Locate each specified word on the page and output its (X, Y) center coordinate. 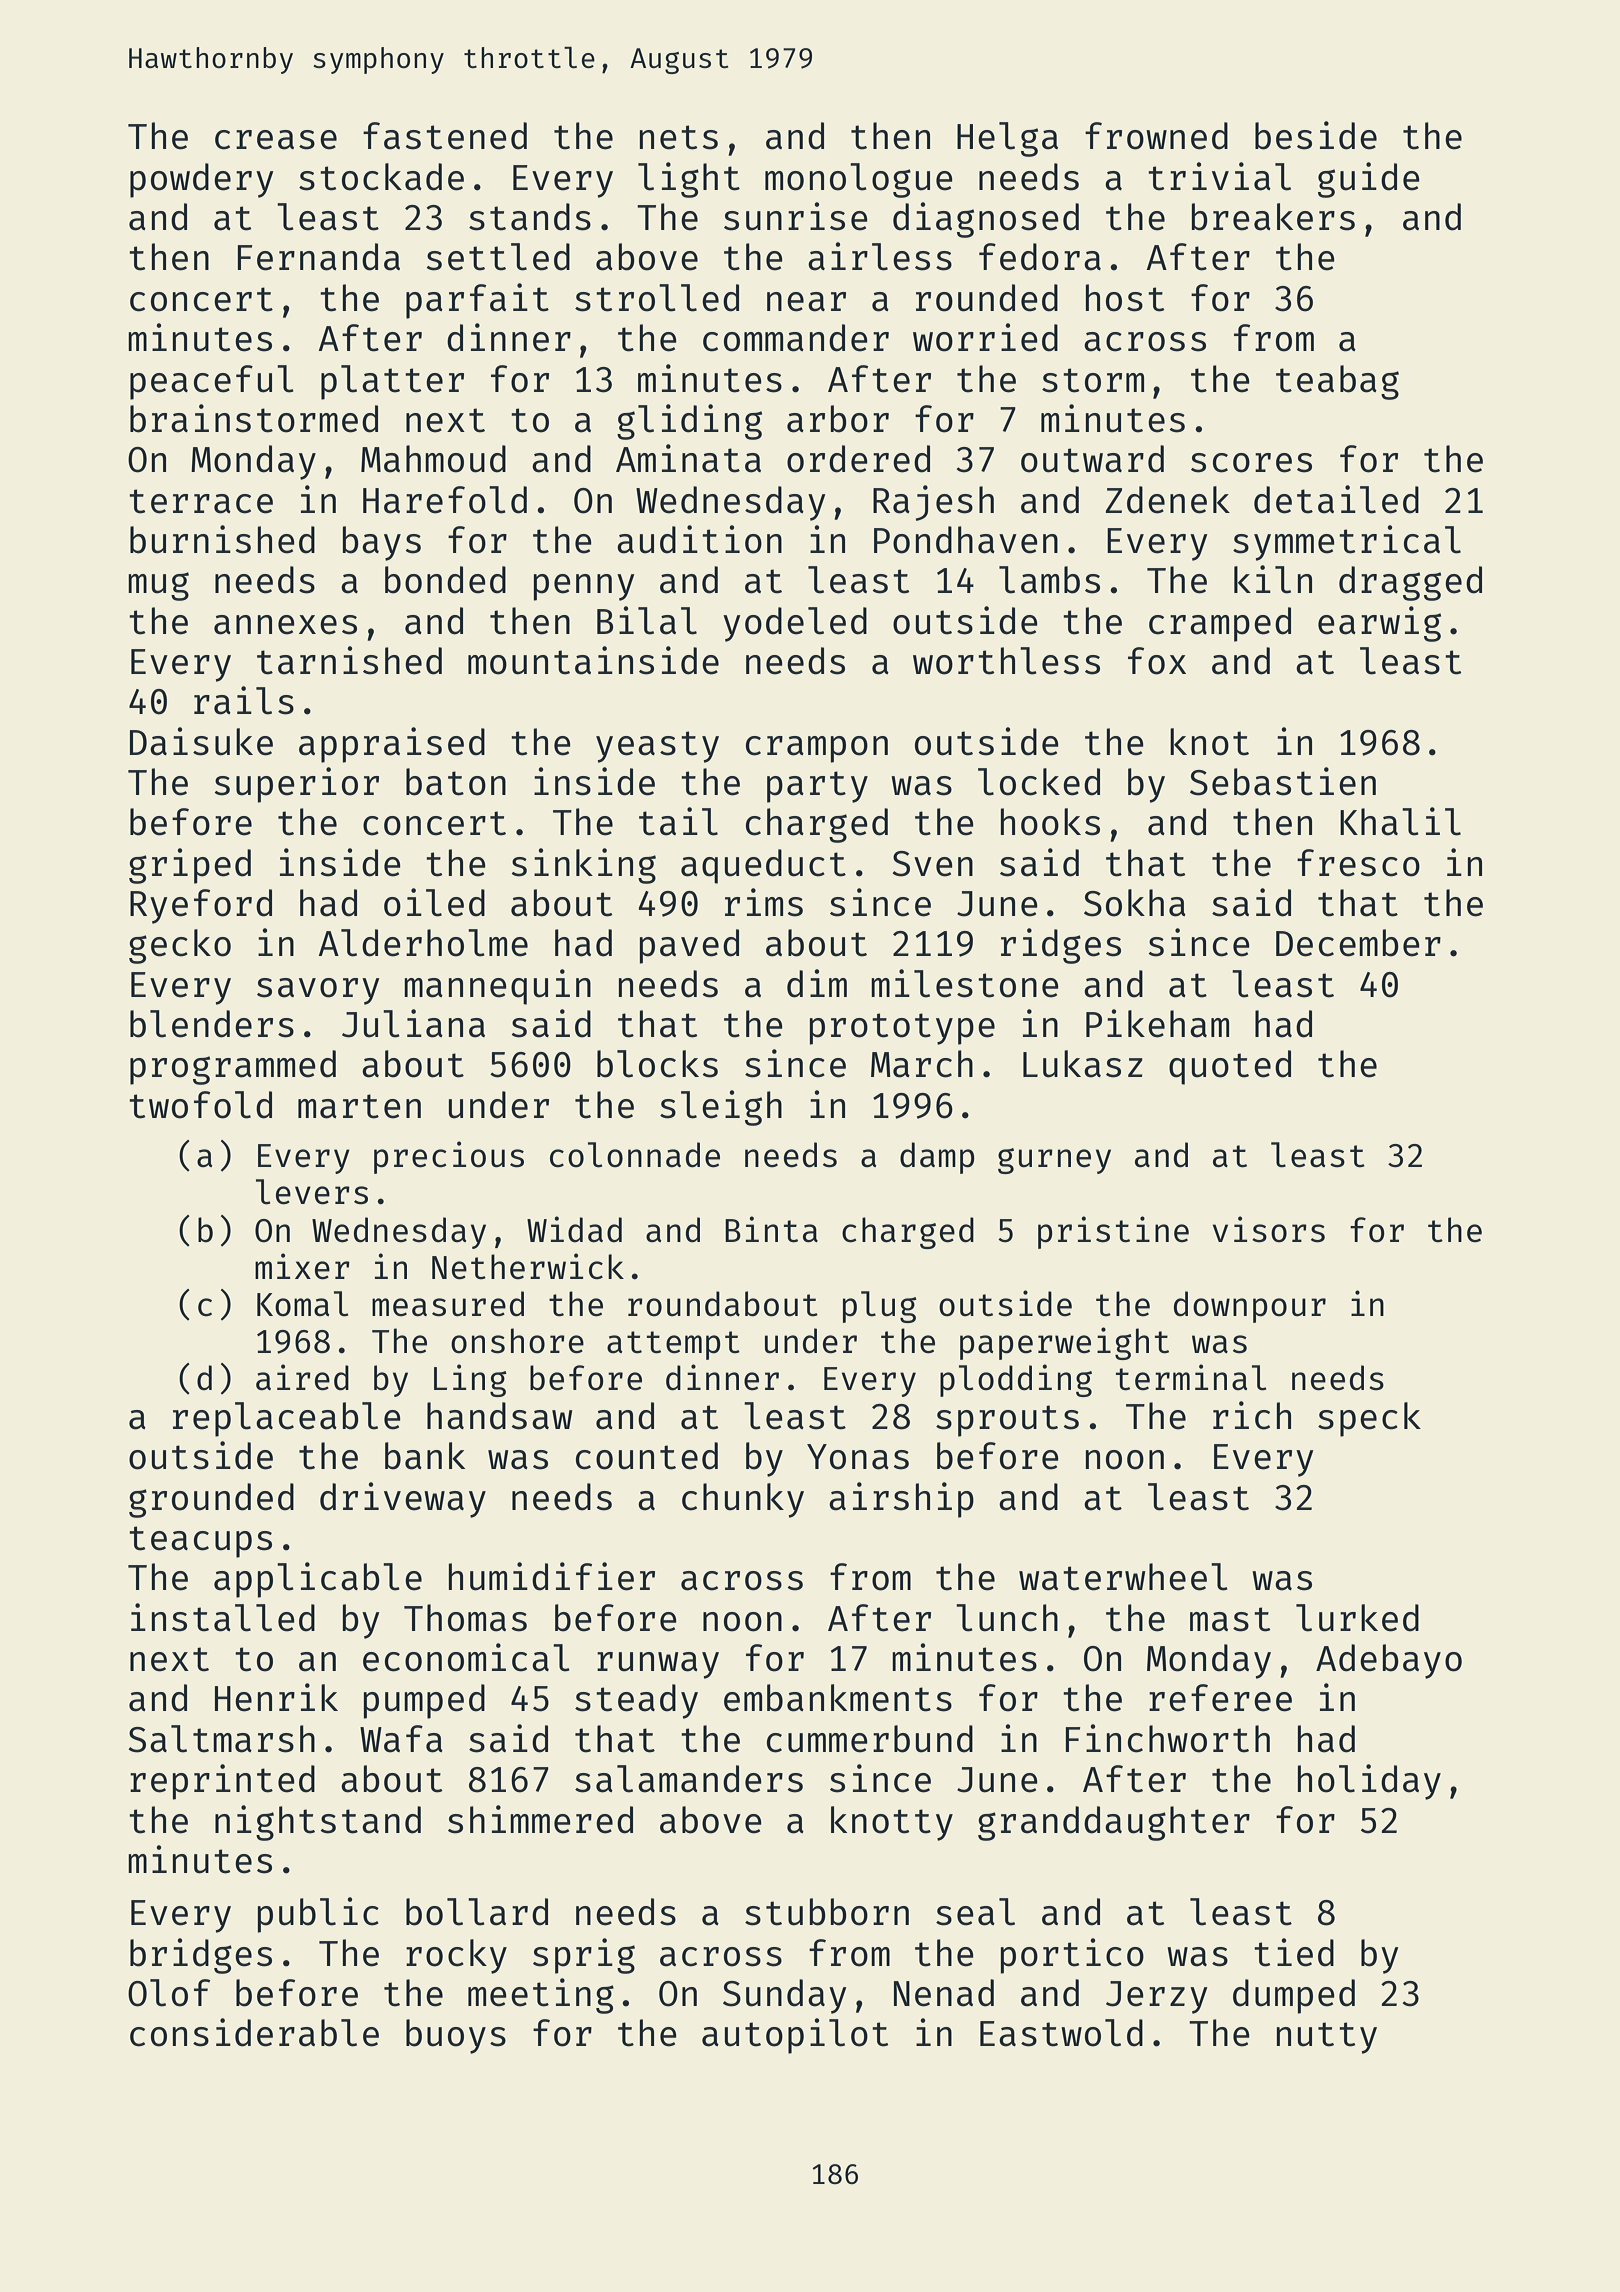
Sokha (1135, 903)
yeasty (657, 747)
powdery (202, 180)
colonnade (635, 1155)
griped (190, 866)
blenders (212, 1024)
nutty (1327, 2038)
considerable (254, 2032)
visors (1269, 1229)
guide (1369, 180)
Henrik (276, 1697)
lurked (1357, 1618)
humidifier (552, 1576)
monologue (859, 180)
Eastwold (1061, 2033)
